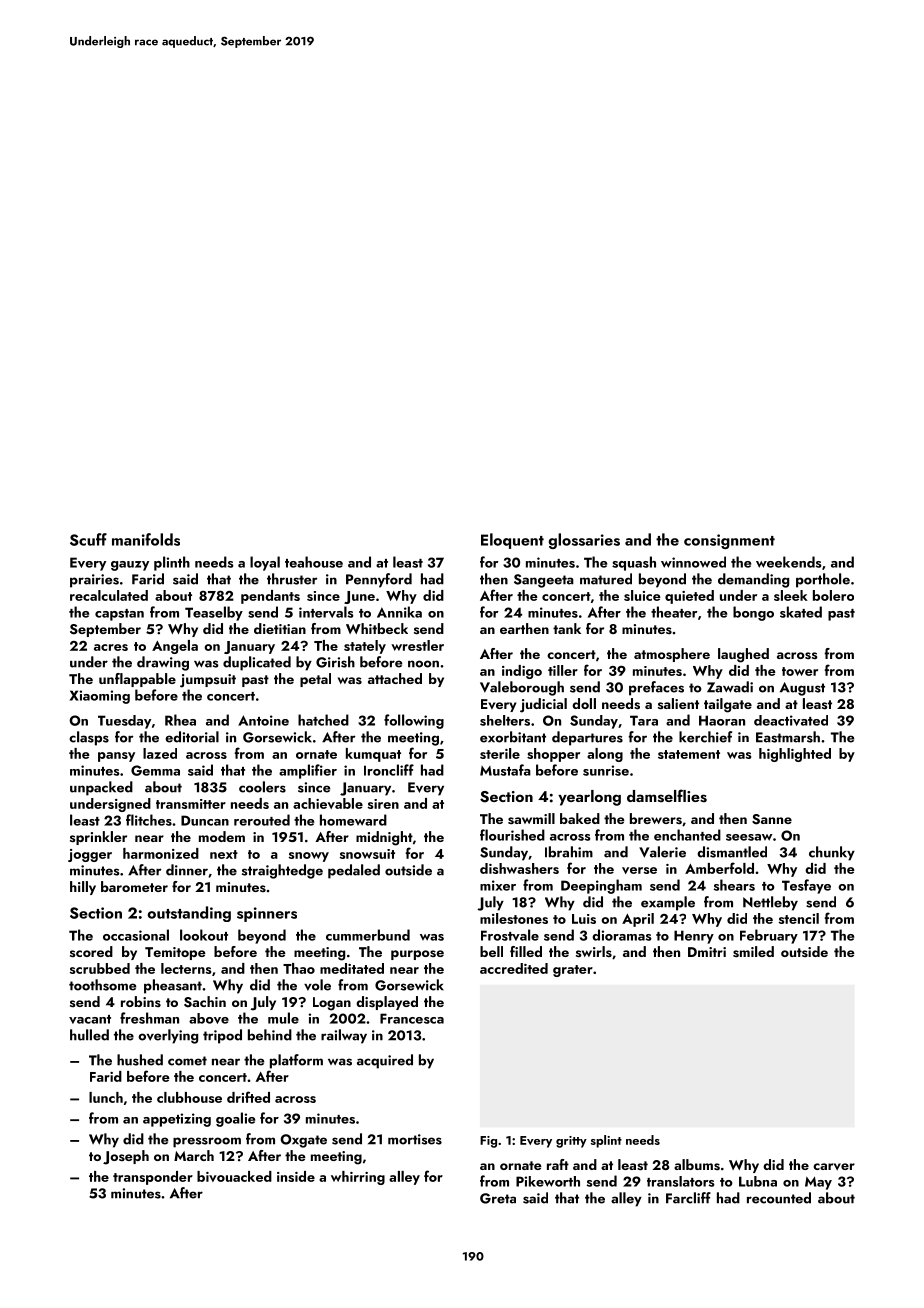 This document has width=924, height=1308. Describe the element at coordinates (153, 1178) in the document. I see `transponder` at that location.
